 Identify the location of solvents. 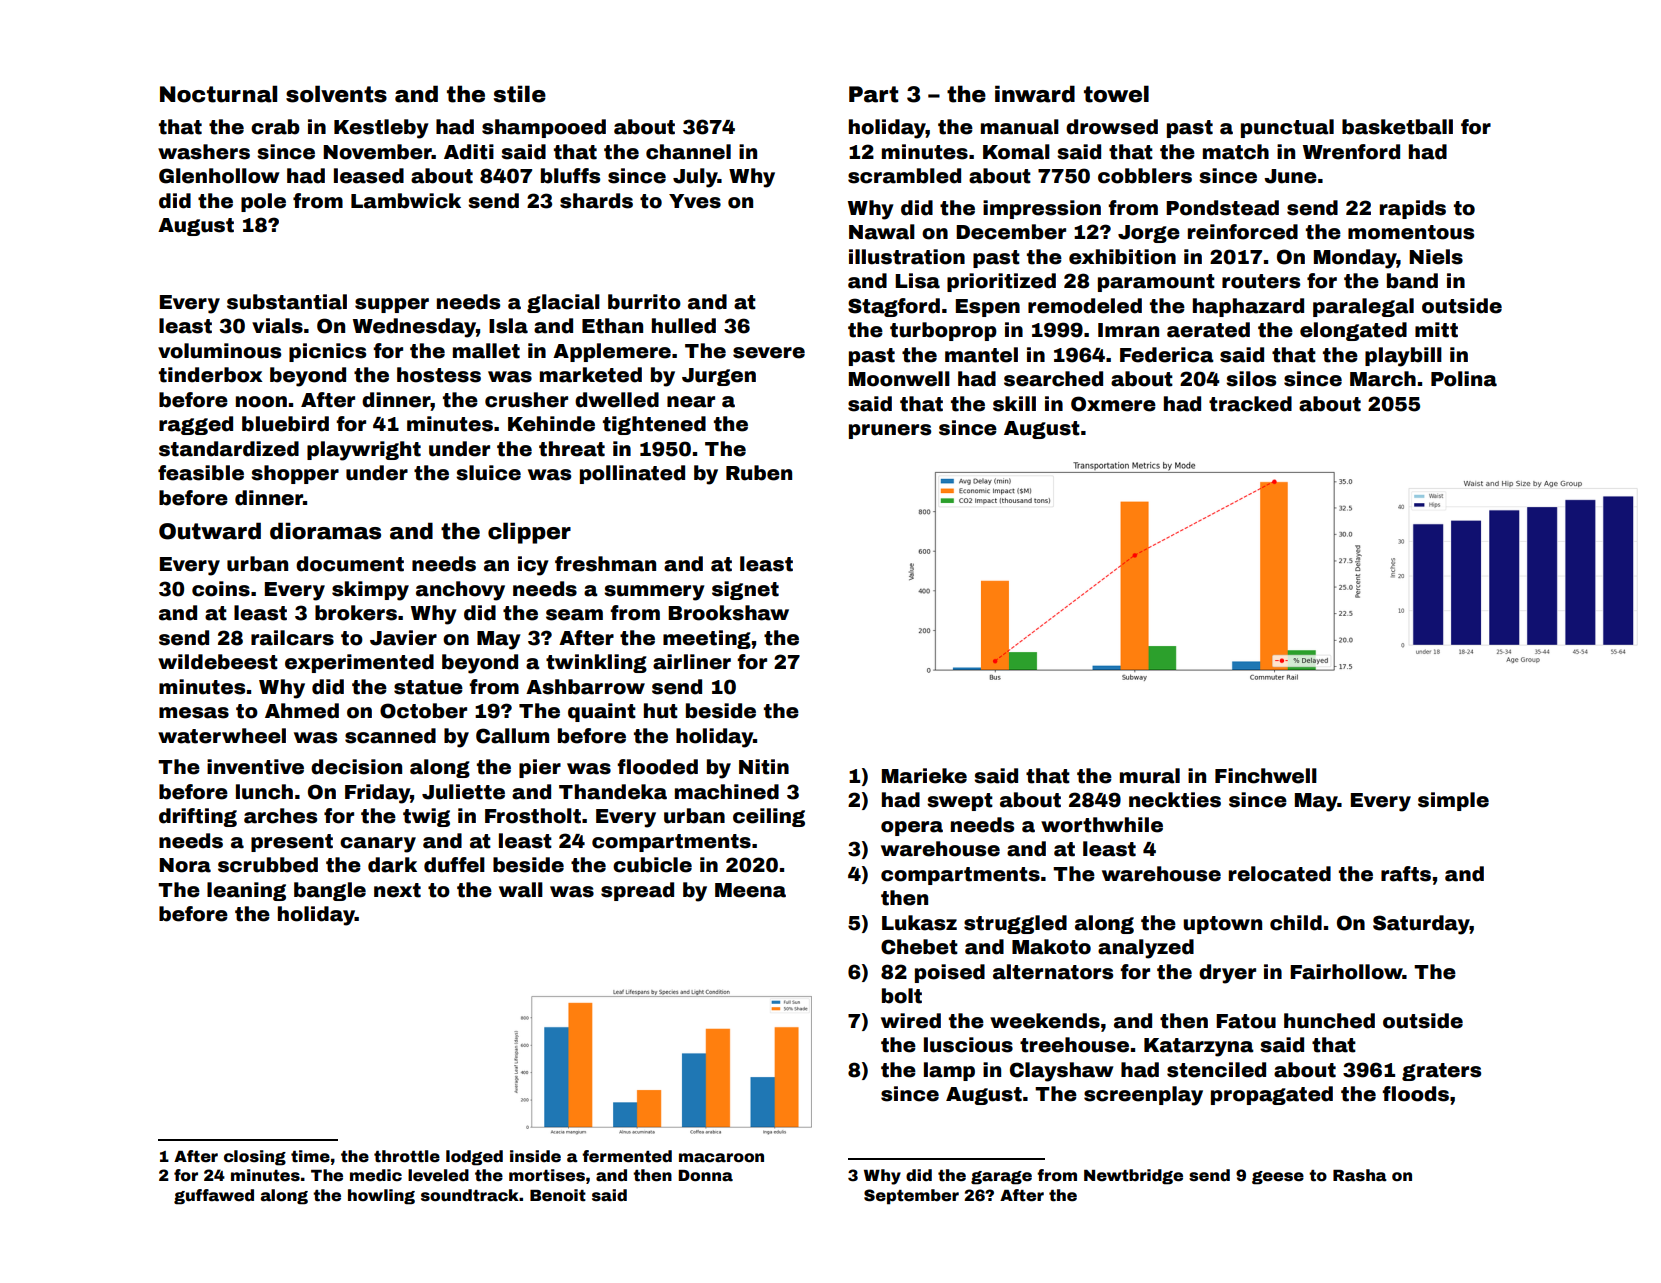
(336, 94).
